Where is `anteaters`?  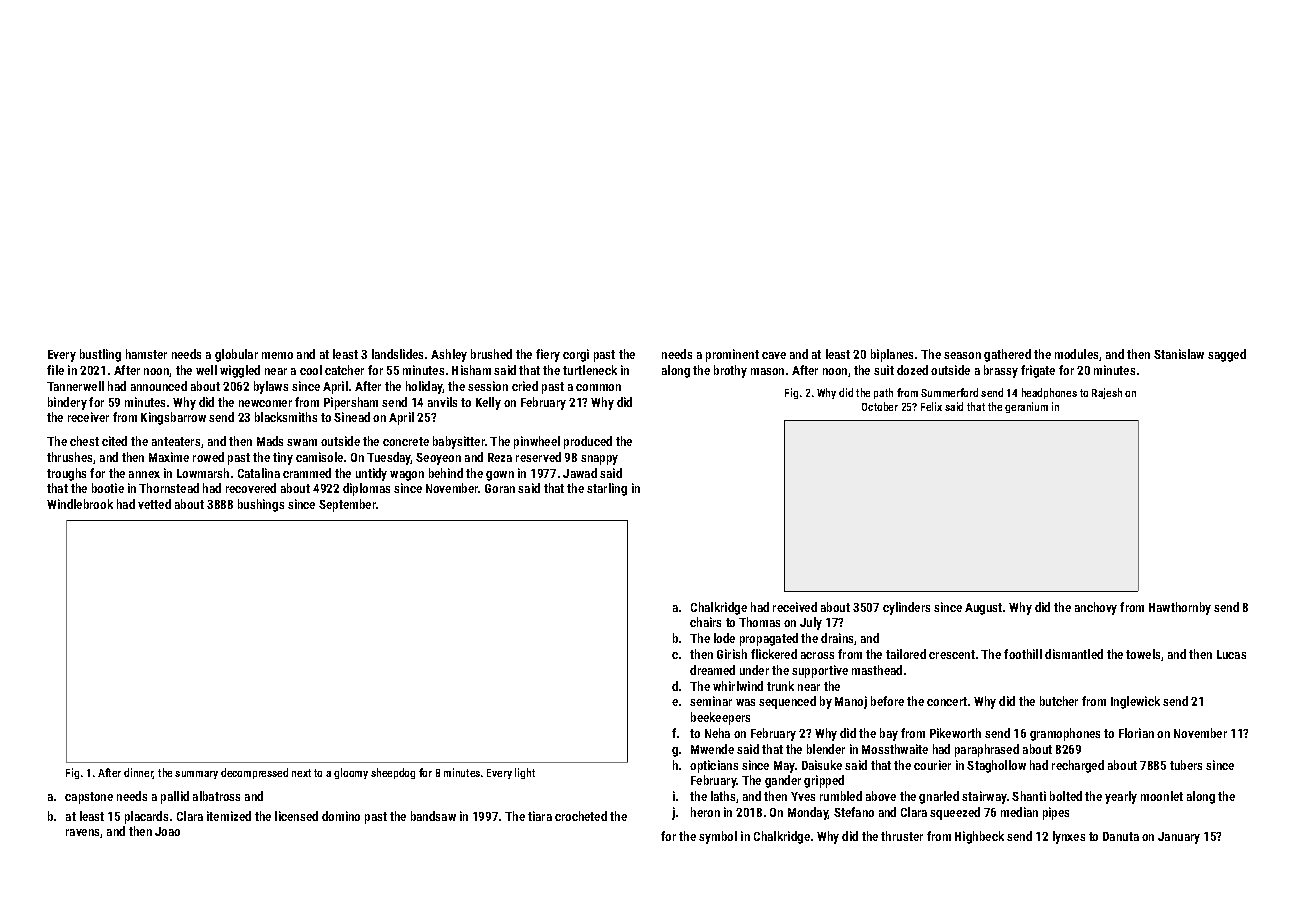
anteaters is located at coordinates (176, 441).
